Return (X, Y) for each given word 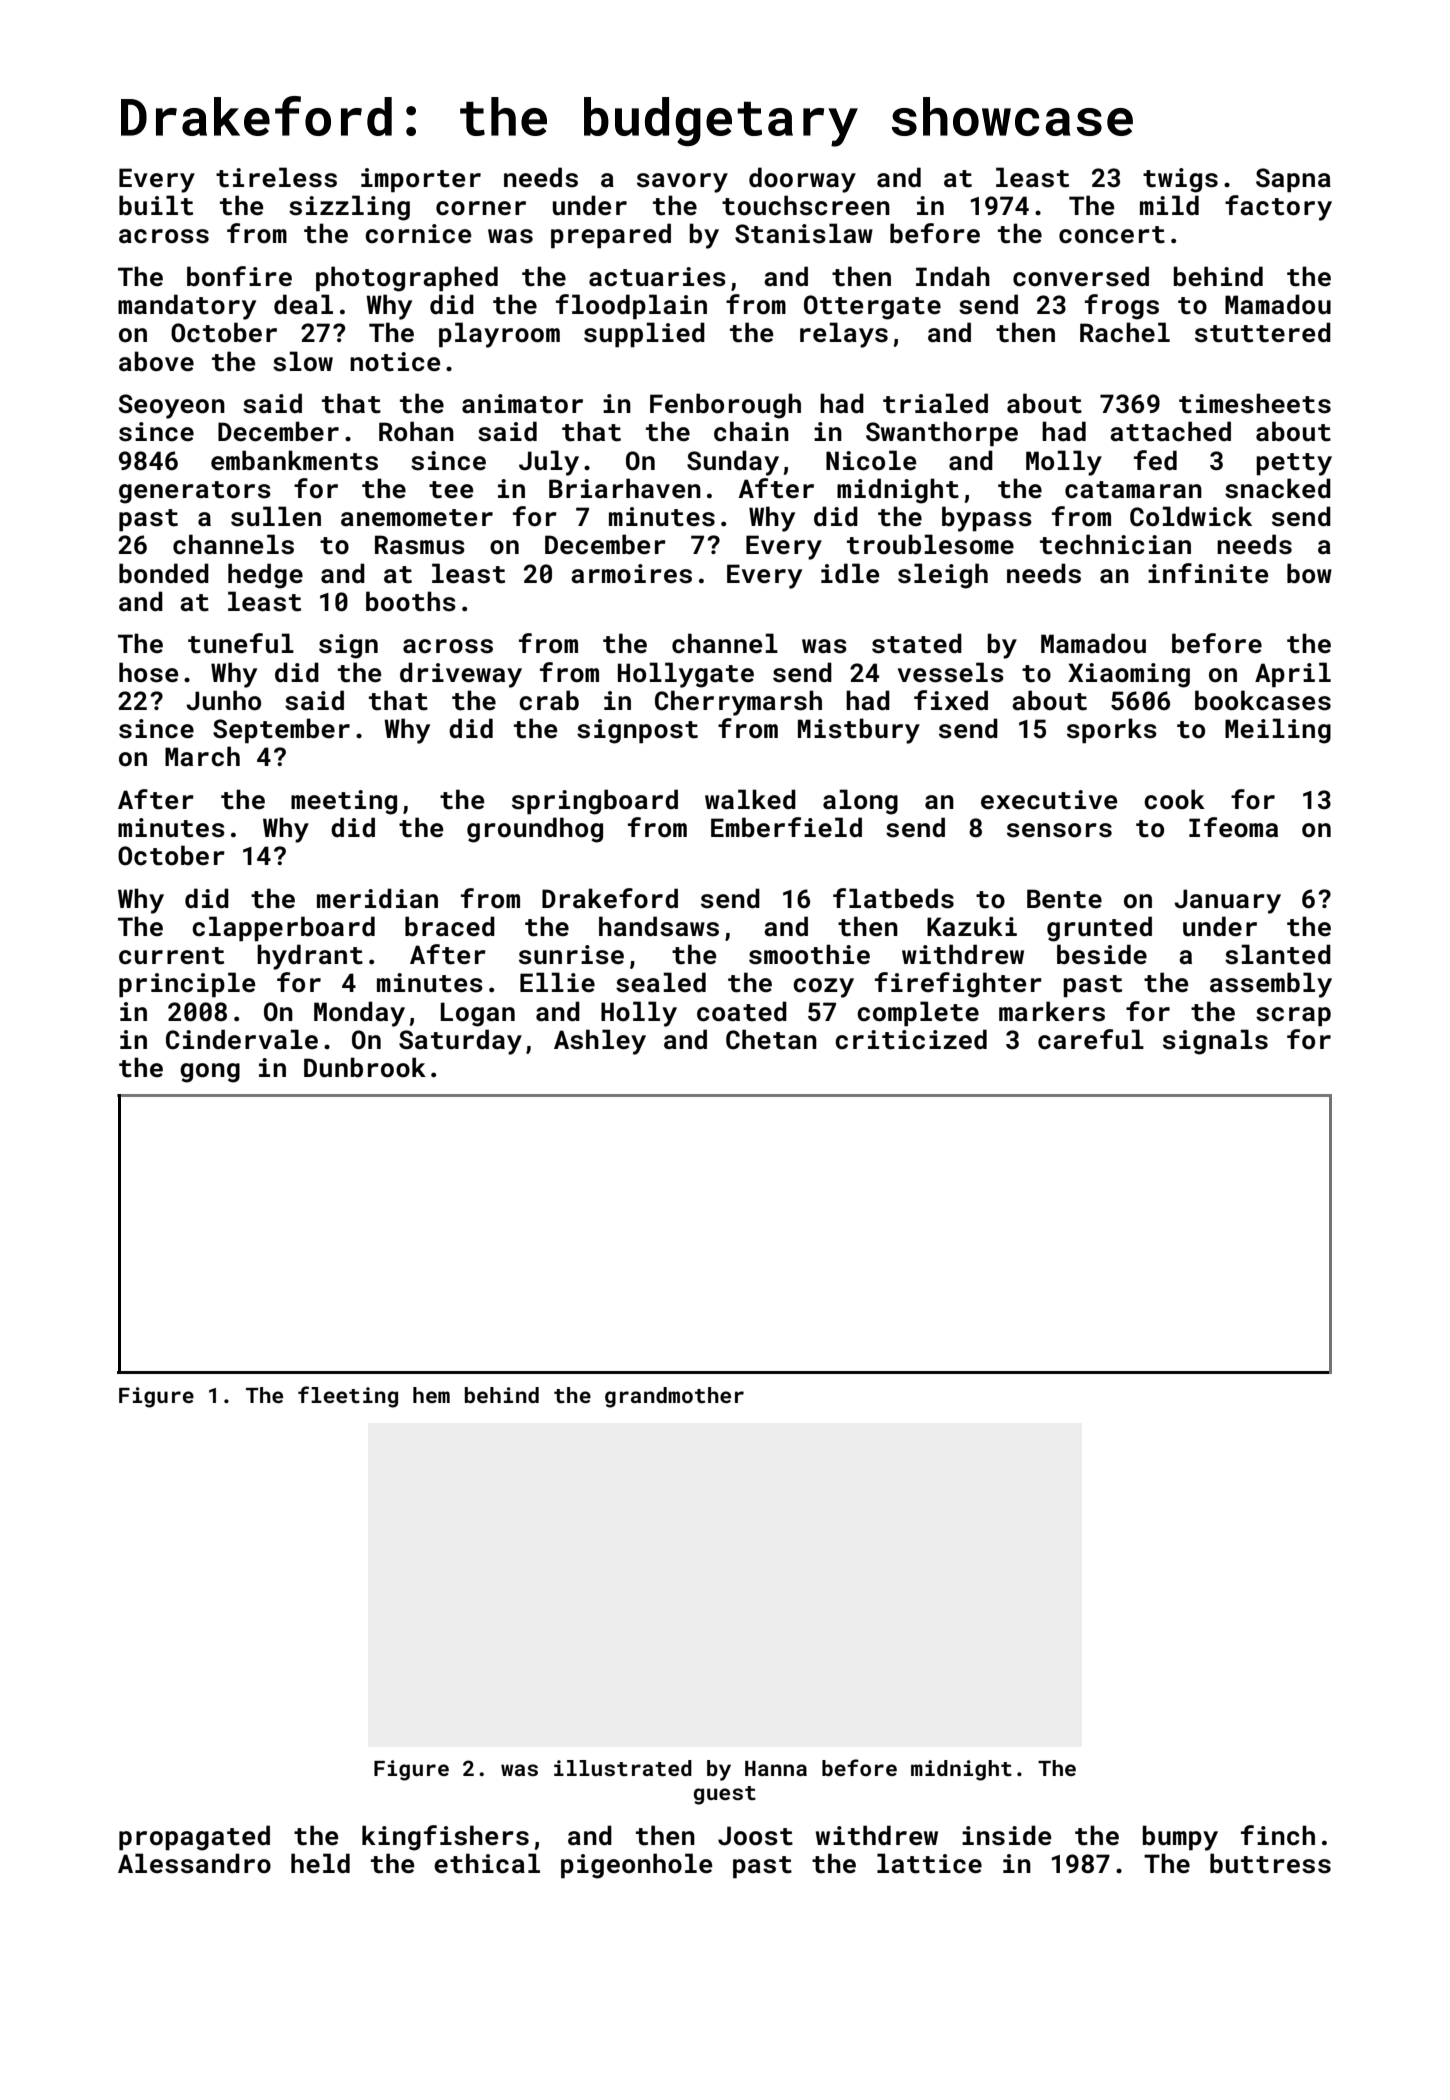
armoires (631, 574)
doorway (802, 180)
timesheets (1255, 403)
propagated (194, 1838)
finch (1278, 1835)
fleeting (348, 1397)
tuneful (241, 643)
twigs (1180, 180)
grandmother (674, 1397)
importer (421, 180)
